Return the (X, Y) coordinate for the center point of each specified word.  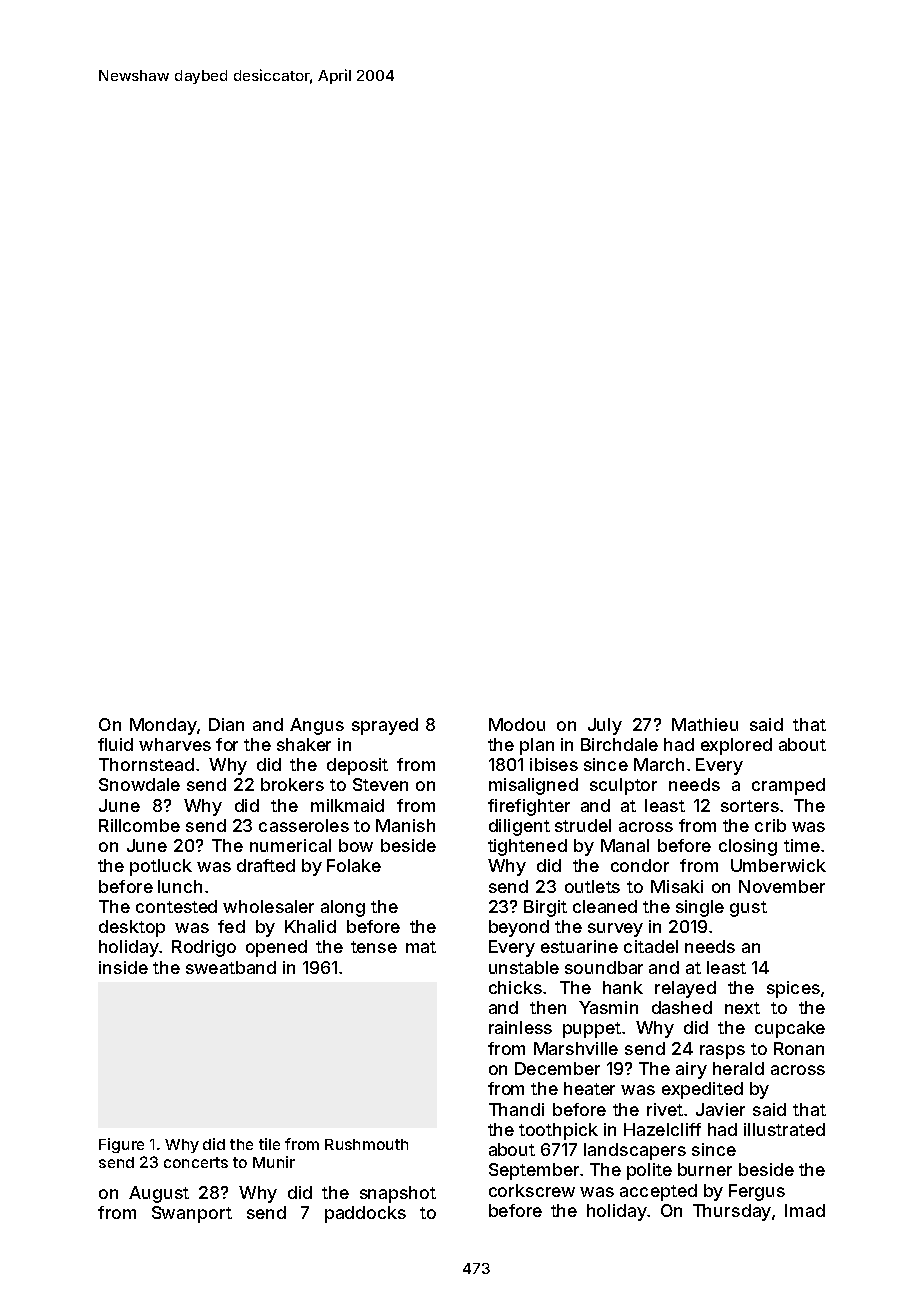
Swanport (192, 1214)
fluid (115, 744)
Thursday (732, 1212)
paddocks (365, 1214)
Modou (517, 724)
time (802, 845)
